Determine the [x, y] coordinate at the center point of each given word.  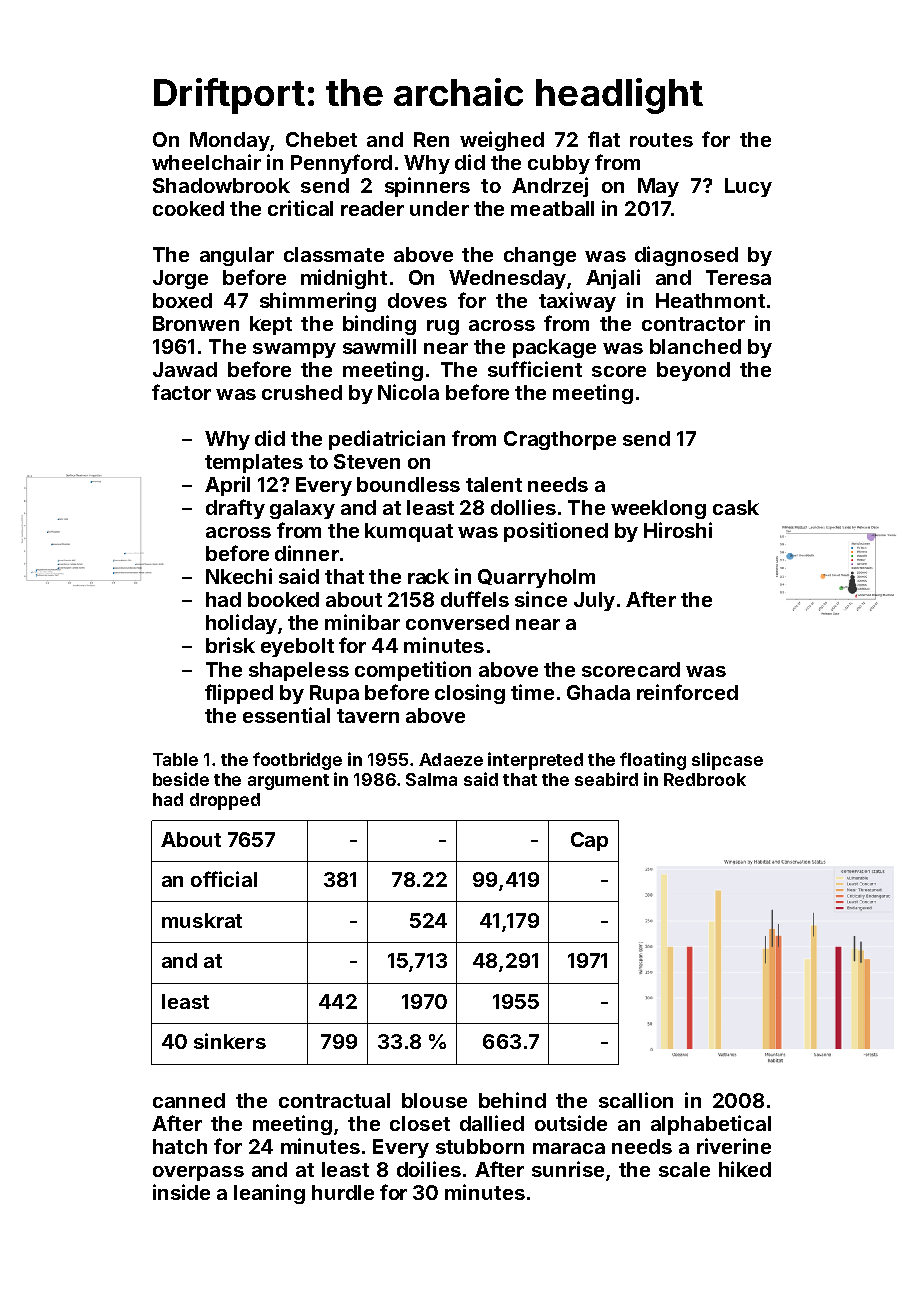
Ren [431, 139]
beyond [693, 371]
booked [283, 599]
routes [661, 140]
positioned [556, 532]
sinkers [230, 1041]
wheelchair [206, 162]
